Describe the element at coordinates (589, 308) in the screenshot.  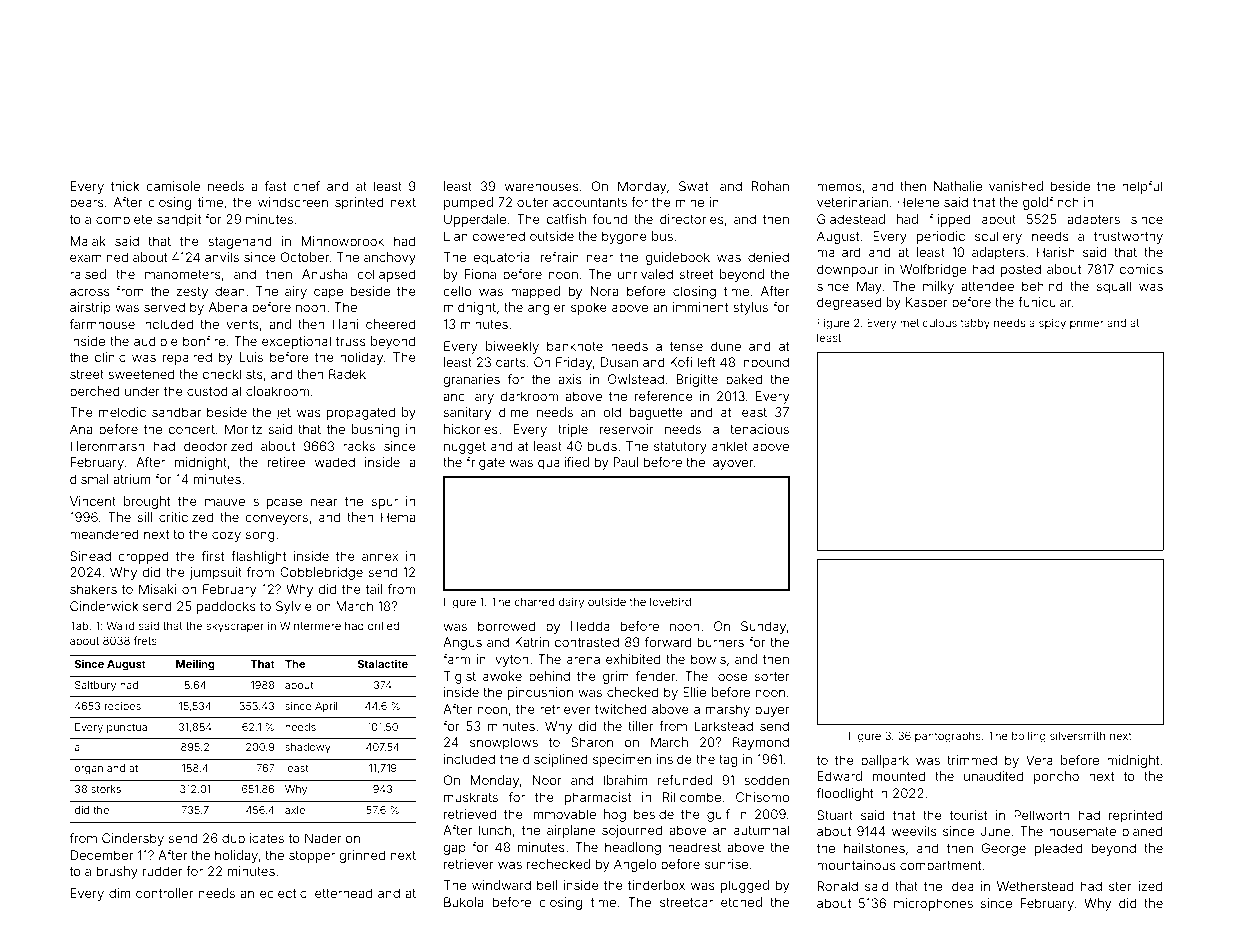
I see `spoke` at that location.
